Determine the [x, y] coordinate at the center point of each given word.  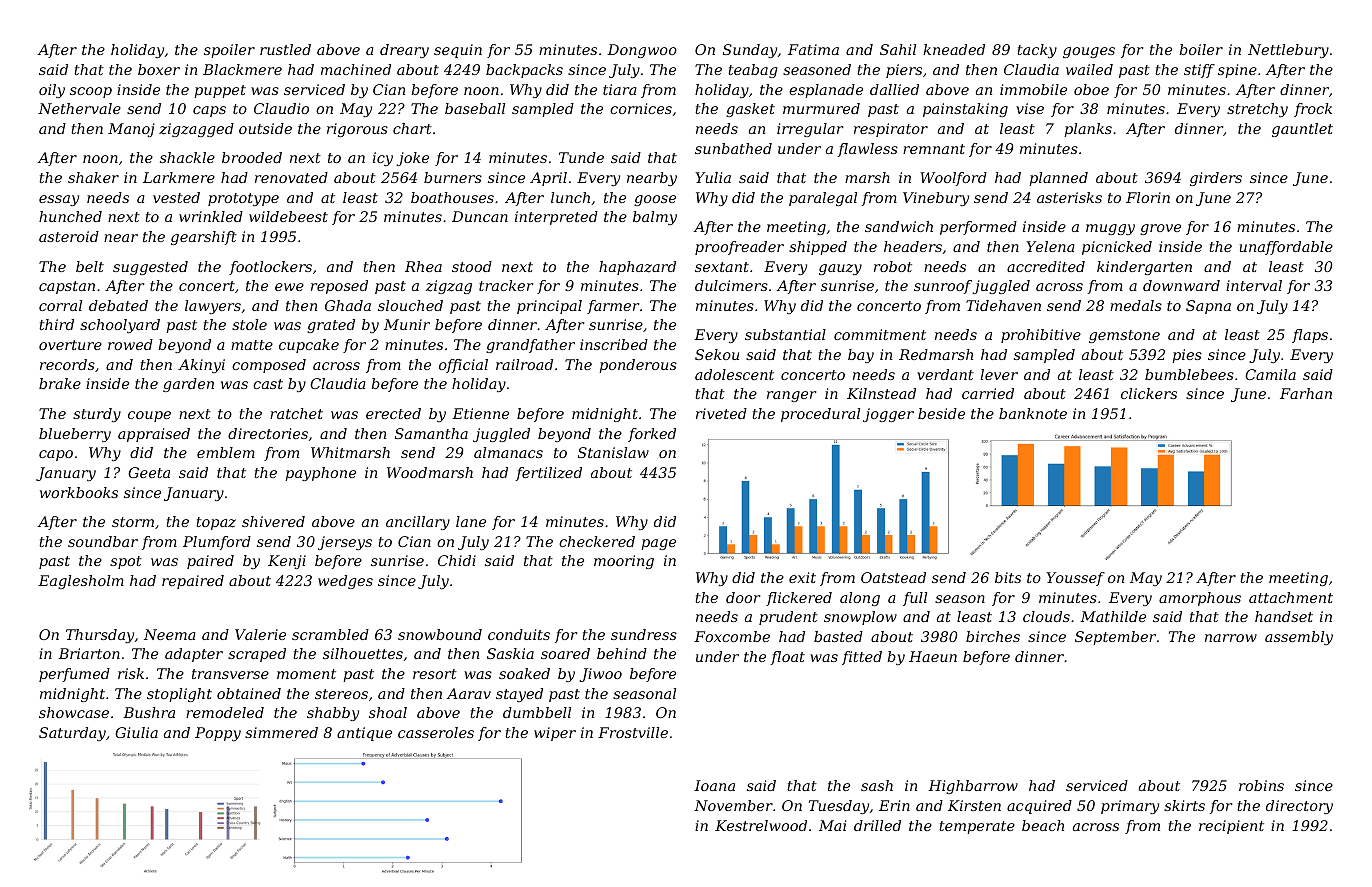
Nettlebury [1288, 51]
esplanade [826, 91]
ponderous [638, 366]
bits [1008, 577]
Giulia [136, 732]
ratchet [296, 413]
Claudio [281, 108]
